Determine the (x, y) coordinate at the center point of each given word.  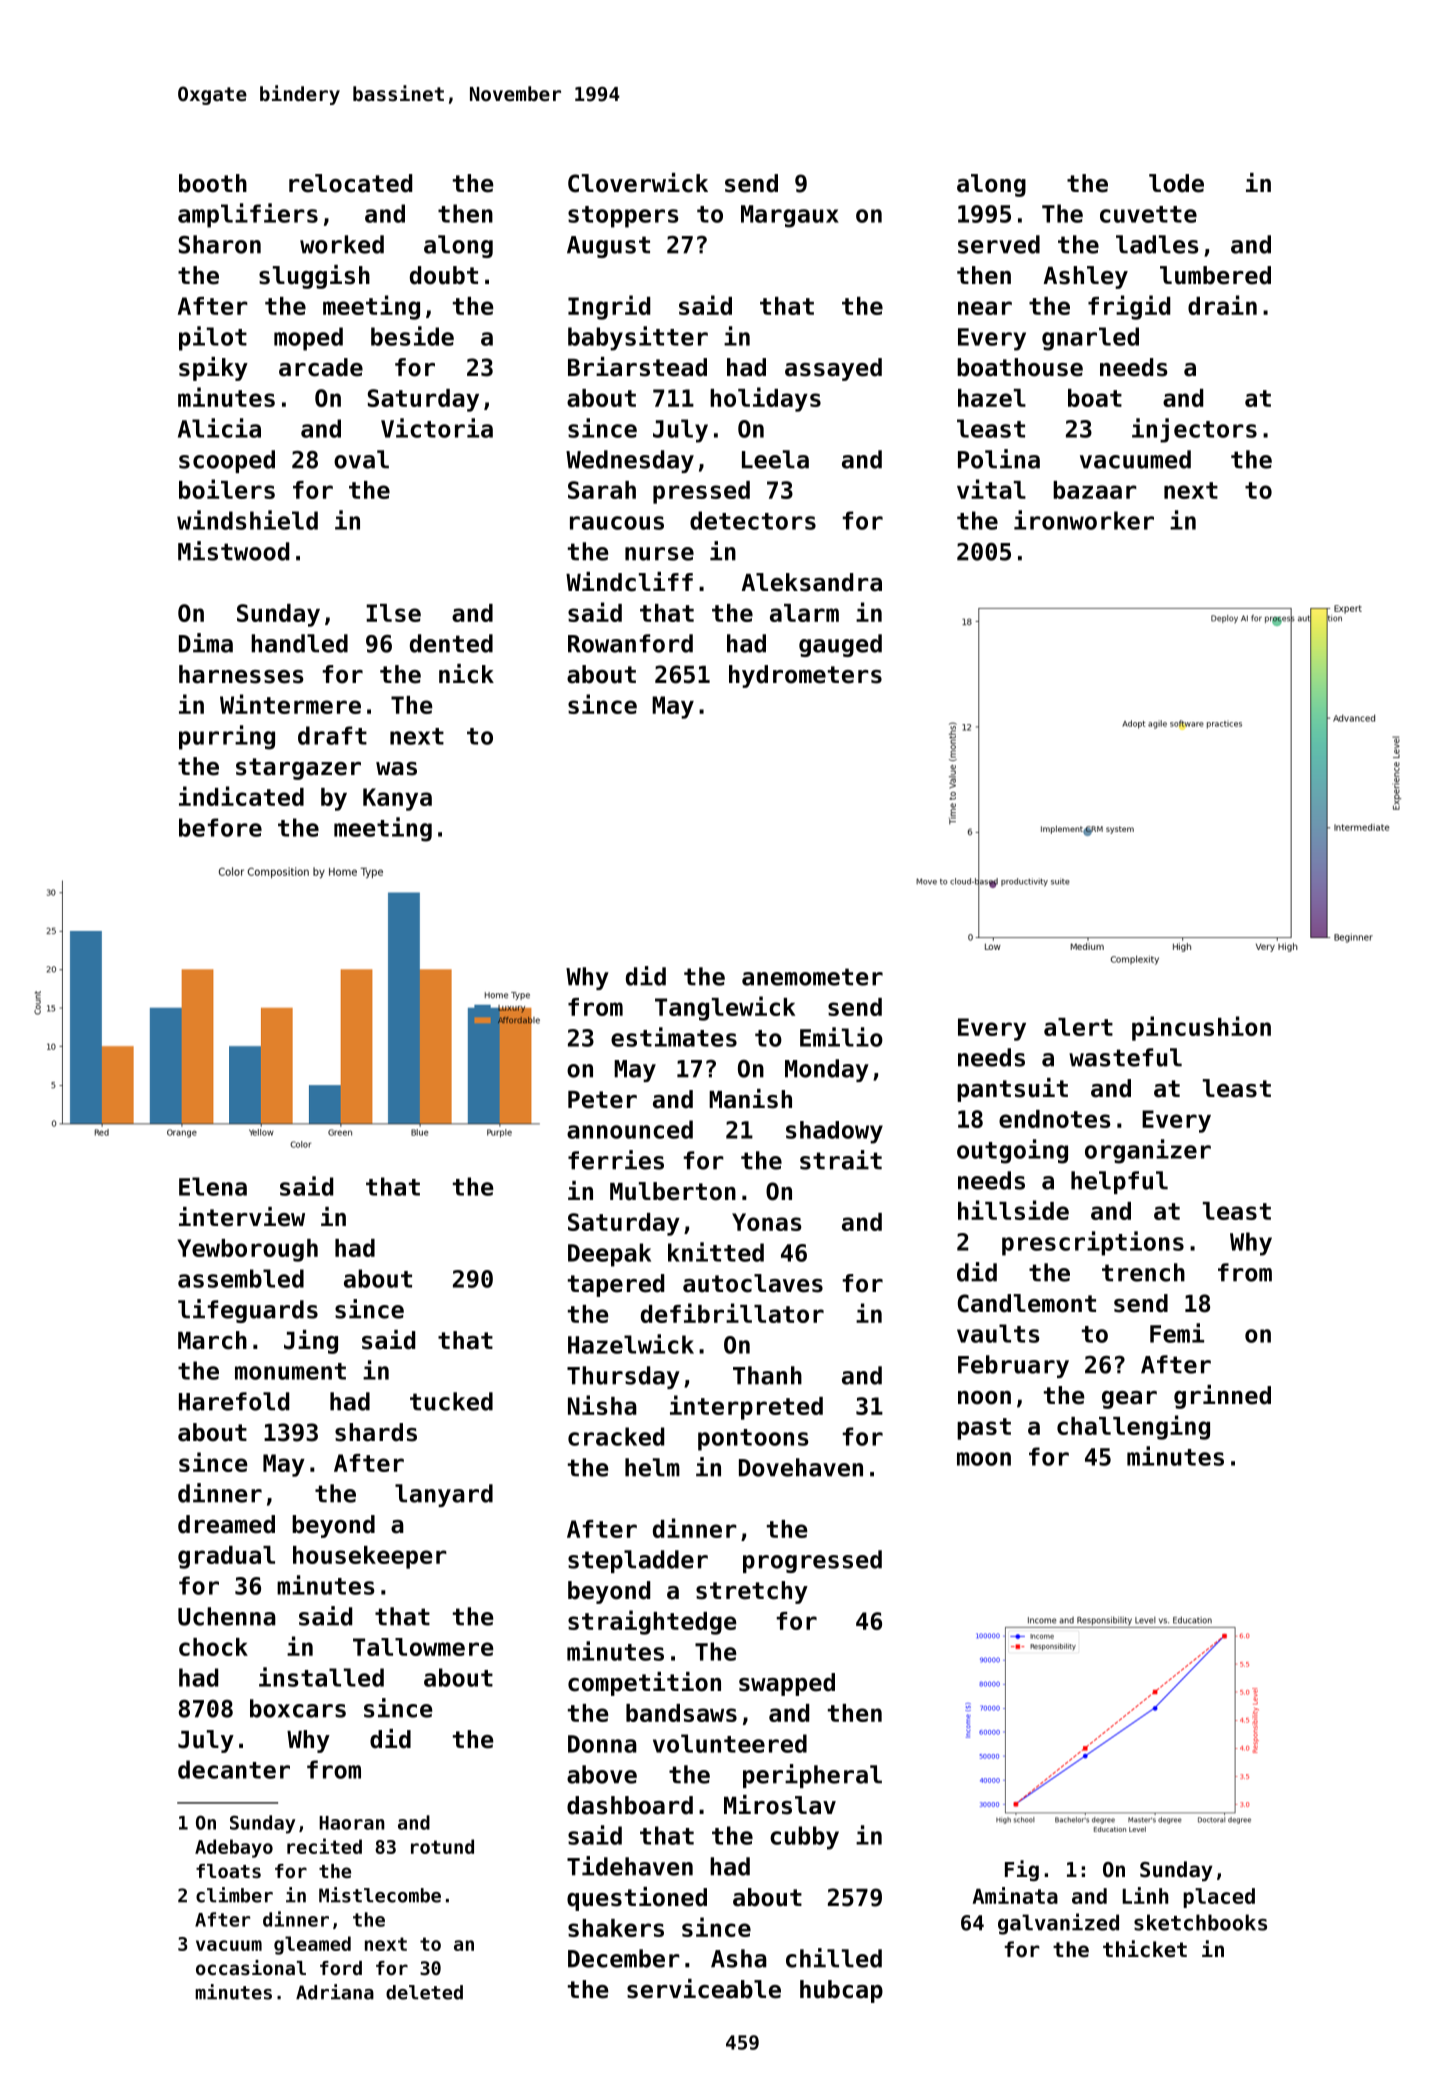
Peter (602, 1100)
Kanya (397, 799)
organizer (1148, 1151)
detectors (753, 520)
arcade (321, 367)
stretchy (752, 1592)
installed (321, 1677)
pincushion (1201, 1028)
